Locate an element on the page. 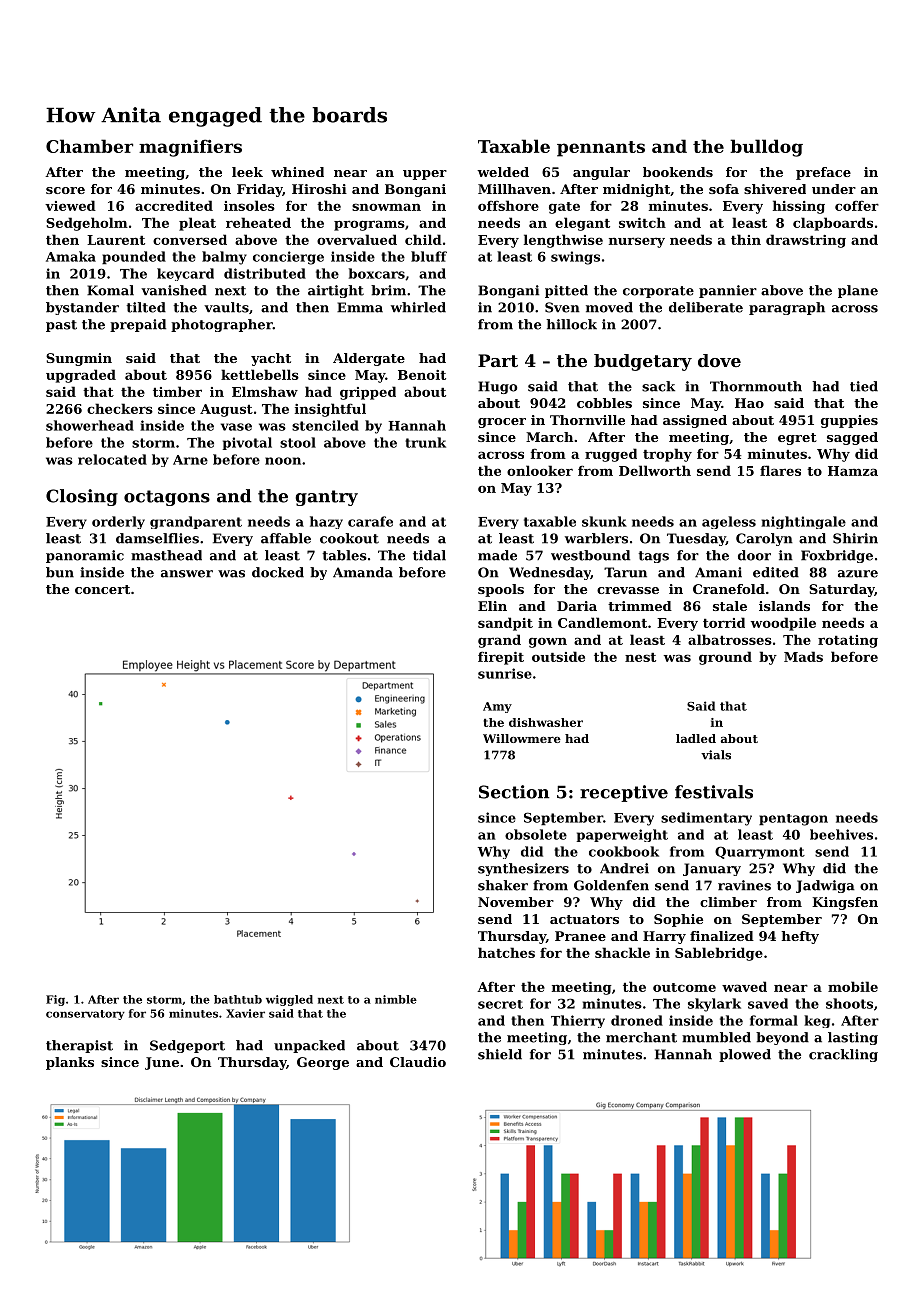  Shirin is located at coordinates (855, 538).
